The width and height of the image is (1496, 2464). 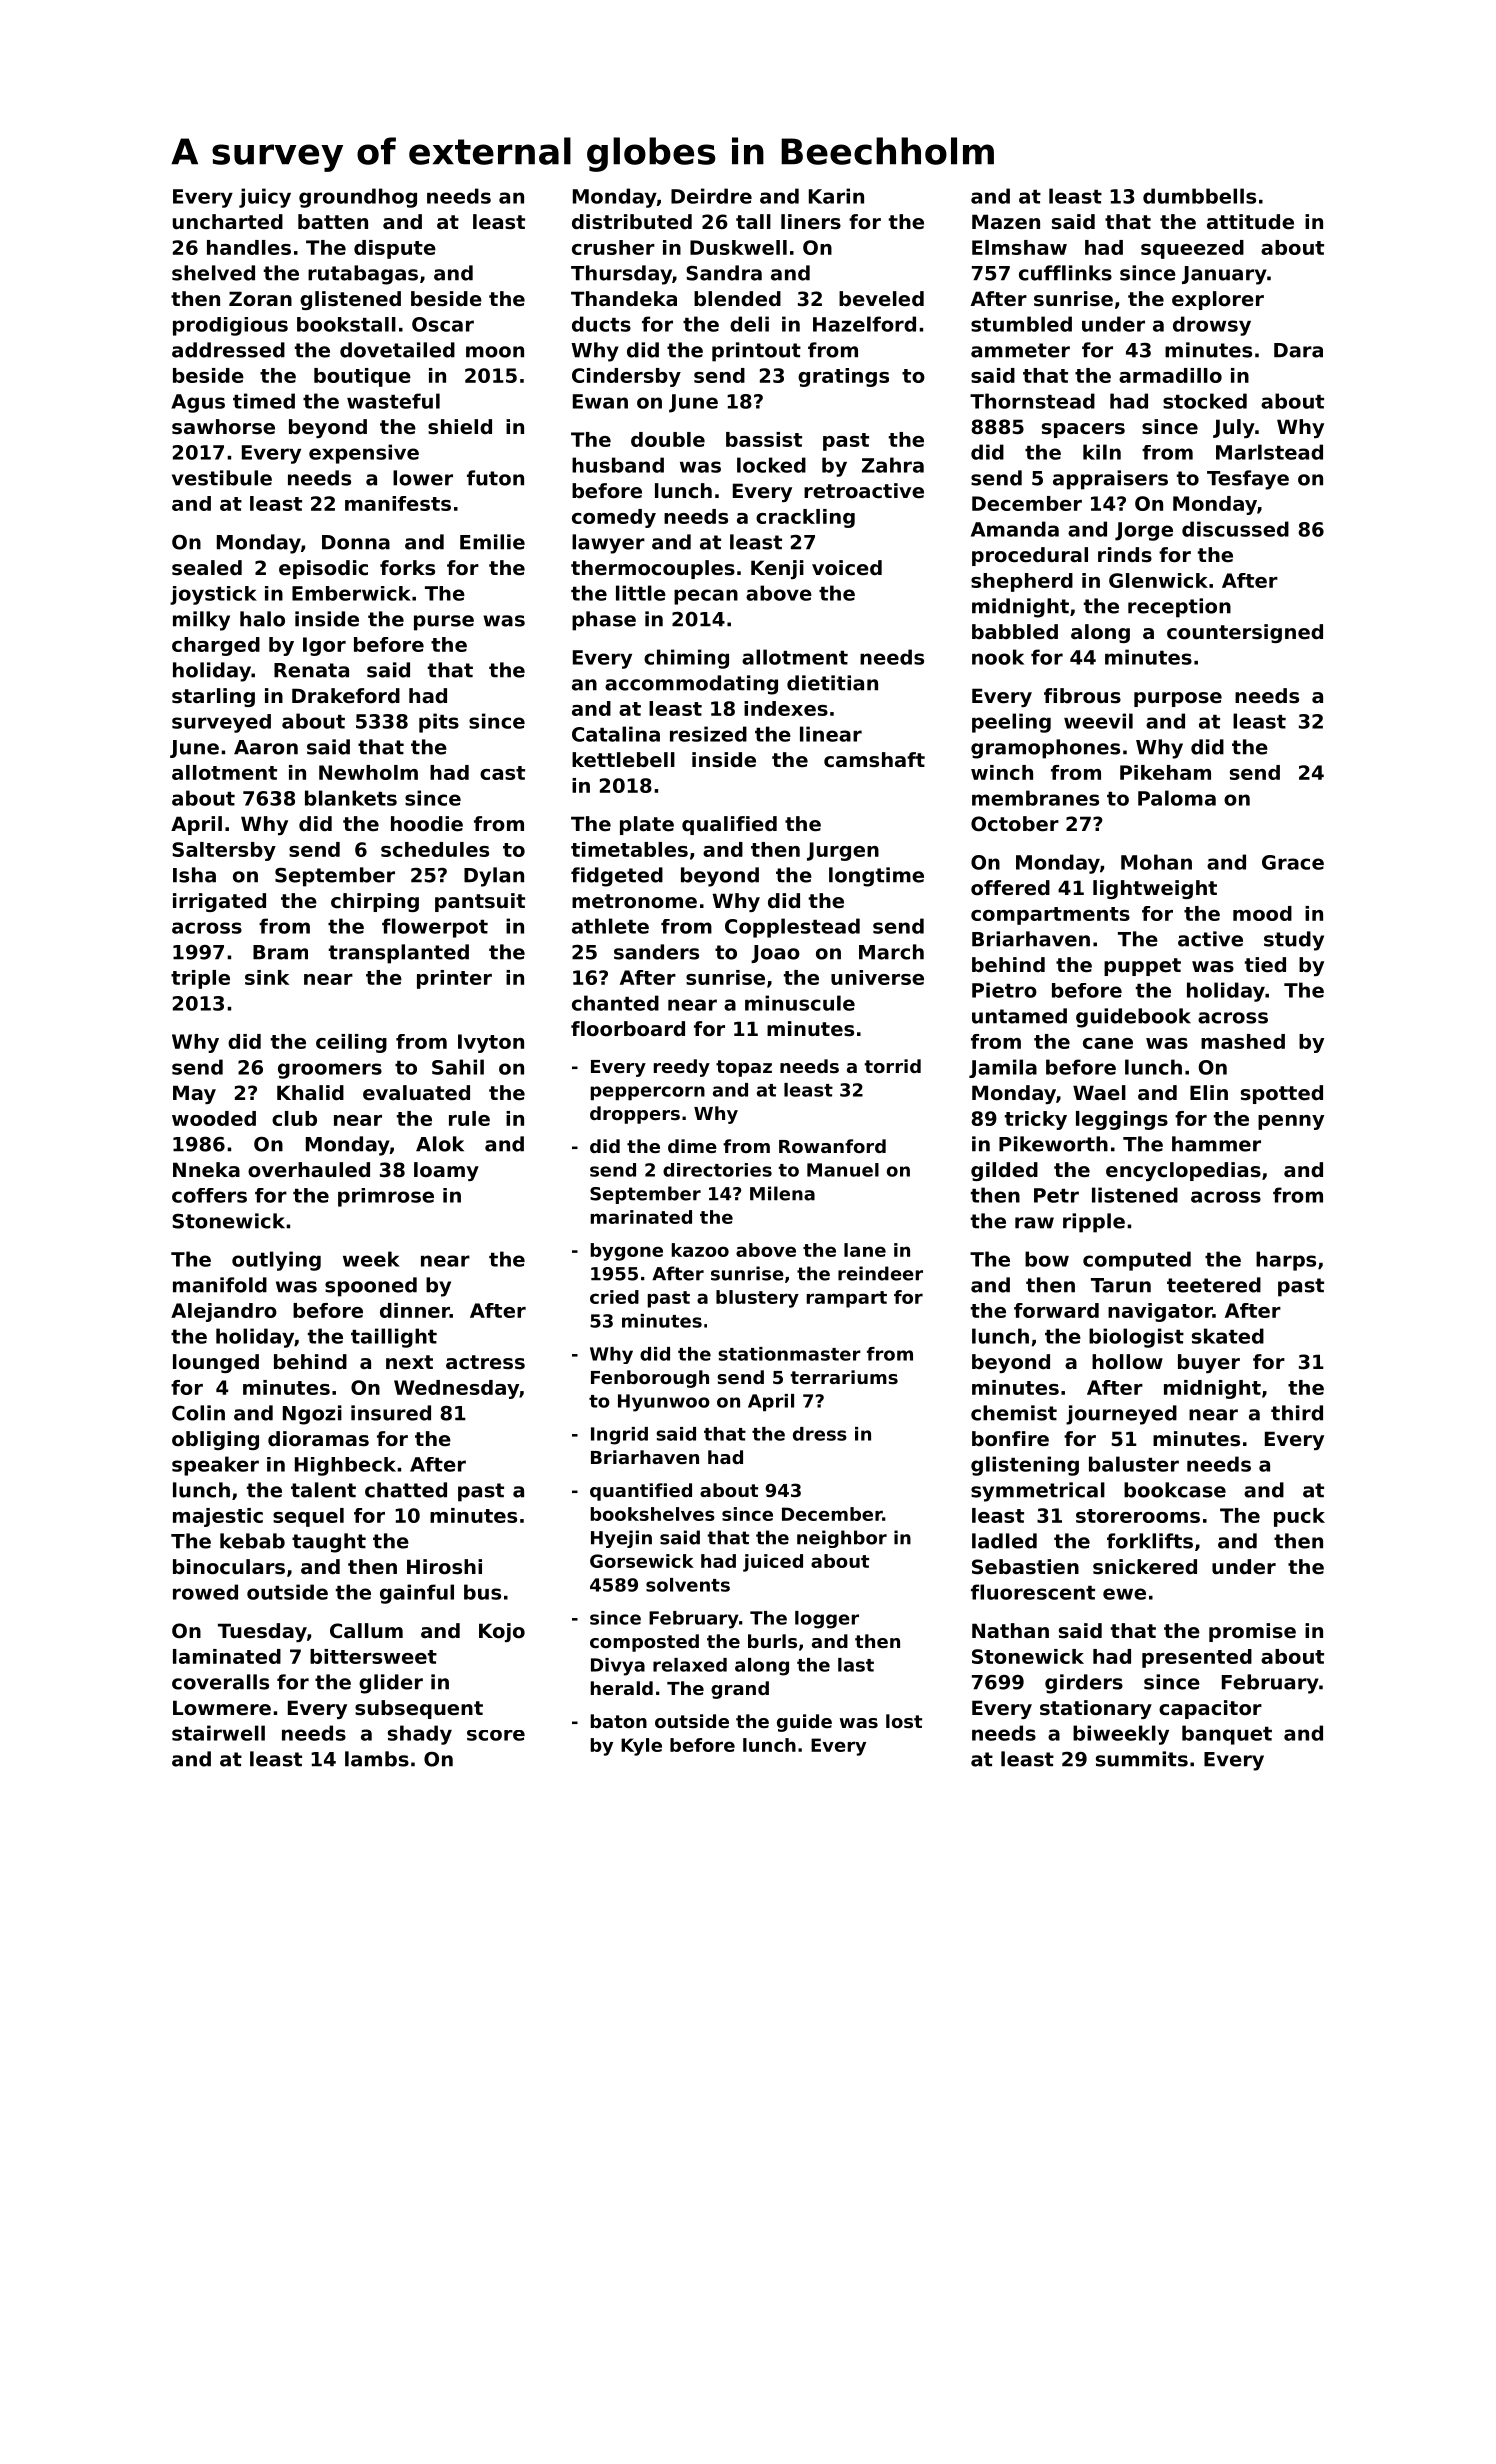 What do you see at coordinates (218, 1733) in the image?
I see `stairwell` at bounding box center [218, 1733].
